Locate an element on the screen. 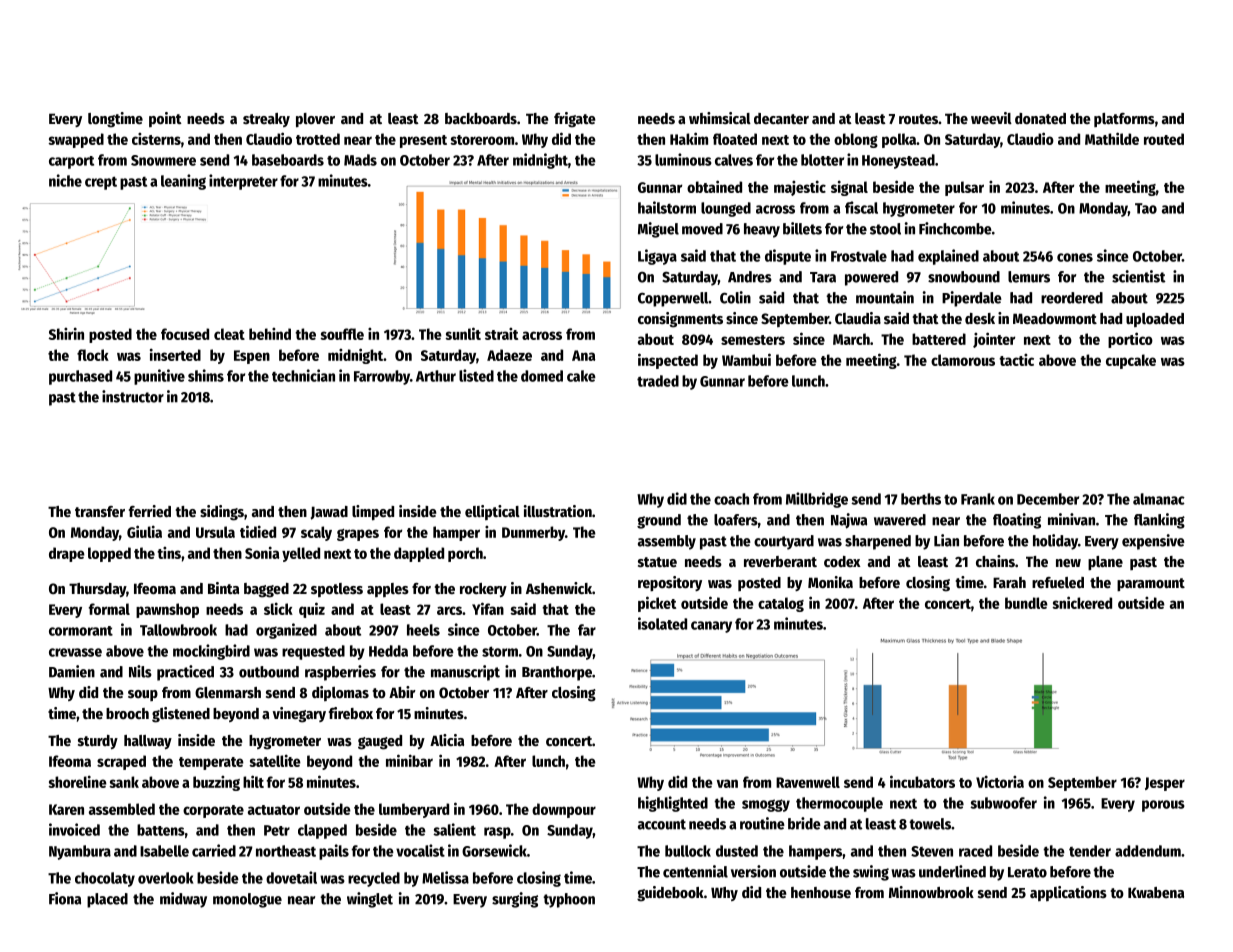  point is located at coordinates (165, 119).
